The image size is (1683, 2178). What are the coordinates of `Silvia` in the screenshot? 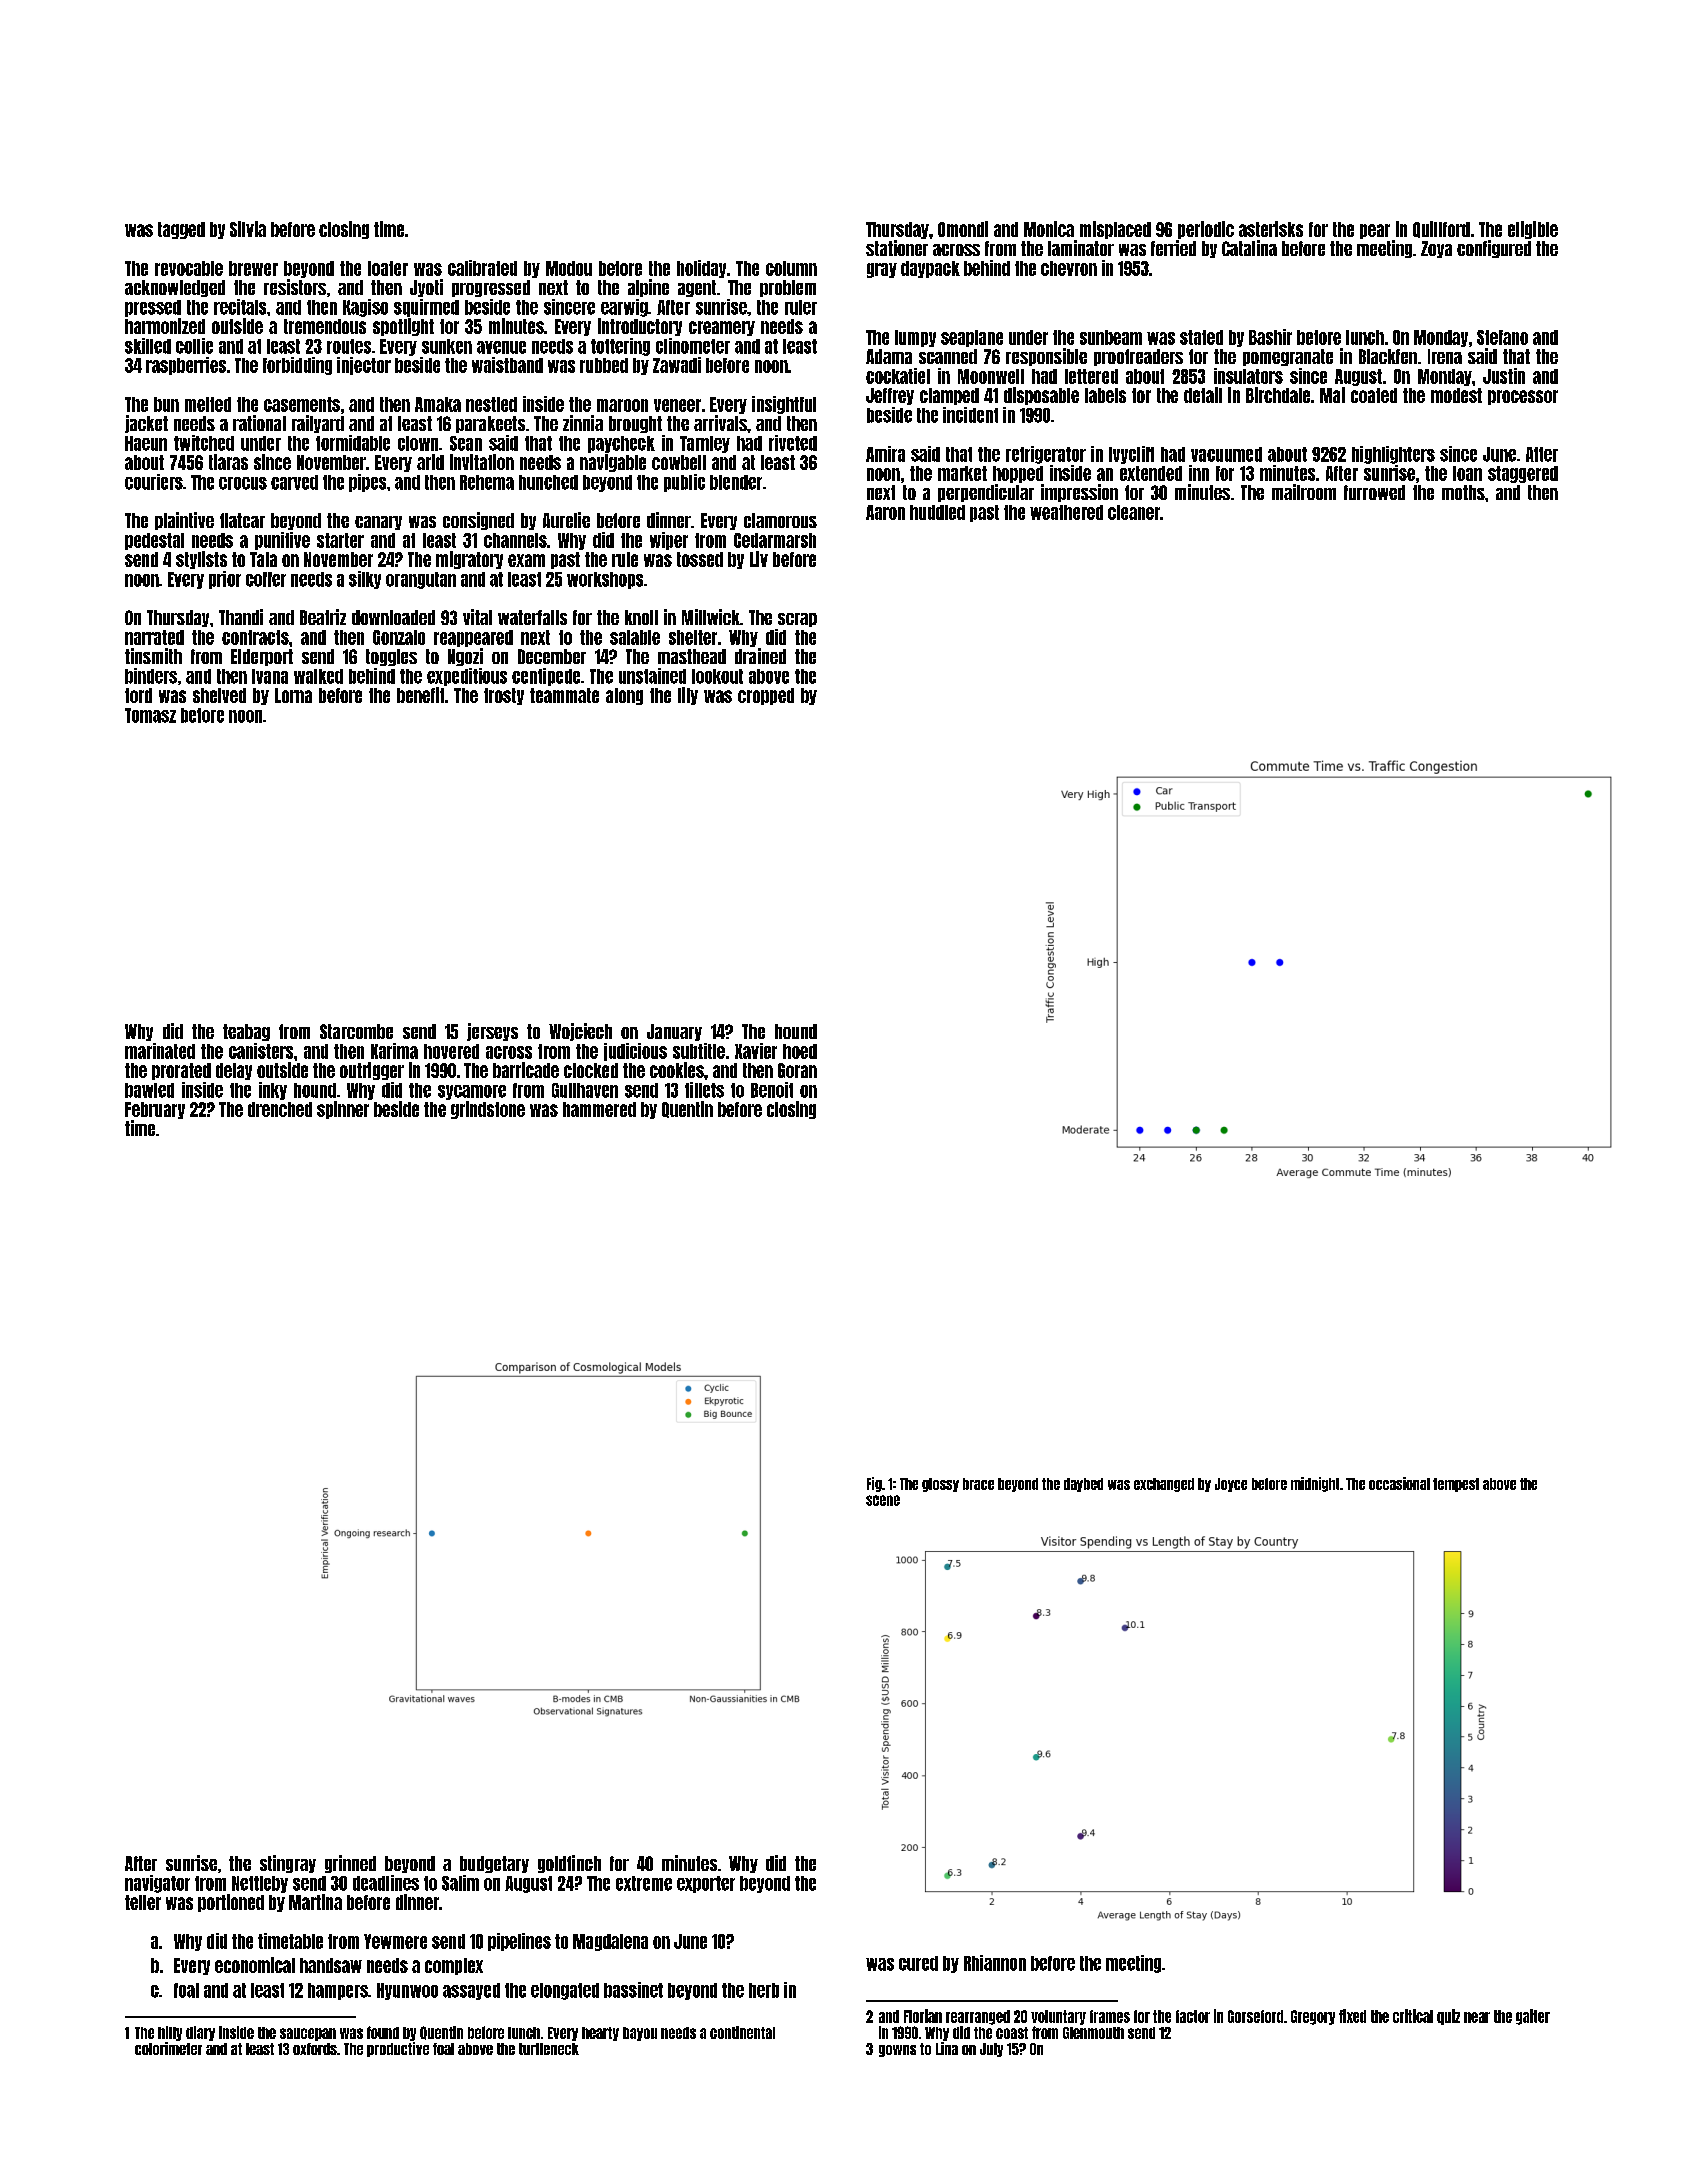 It's located at (248, 229).
